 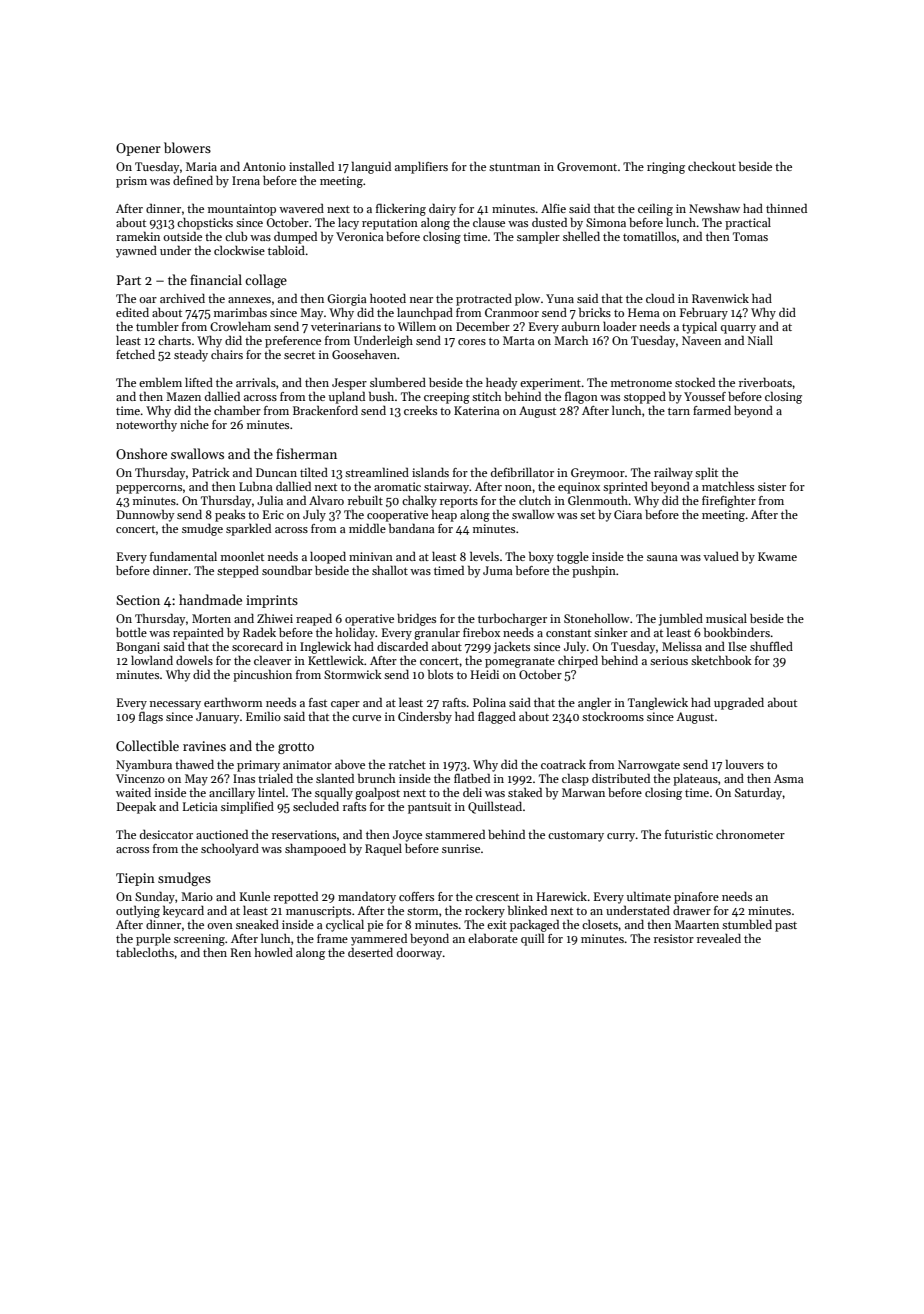 What do you see at coordinates (583, 792) in the page?
I see `Marwan` at bounding box center [583, 792].
